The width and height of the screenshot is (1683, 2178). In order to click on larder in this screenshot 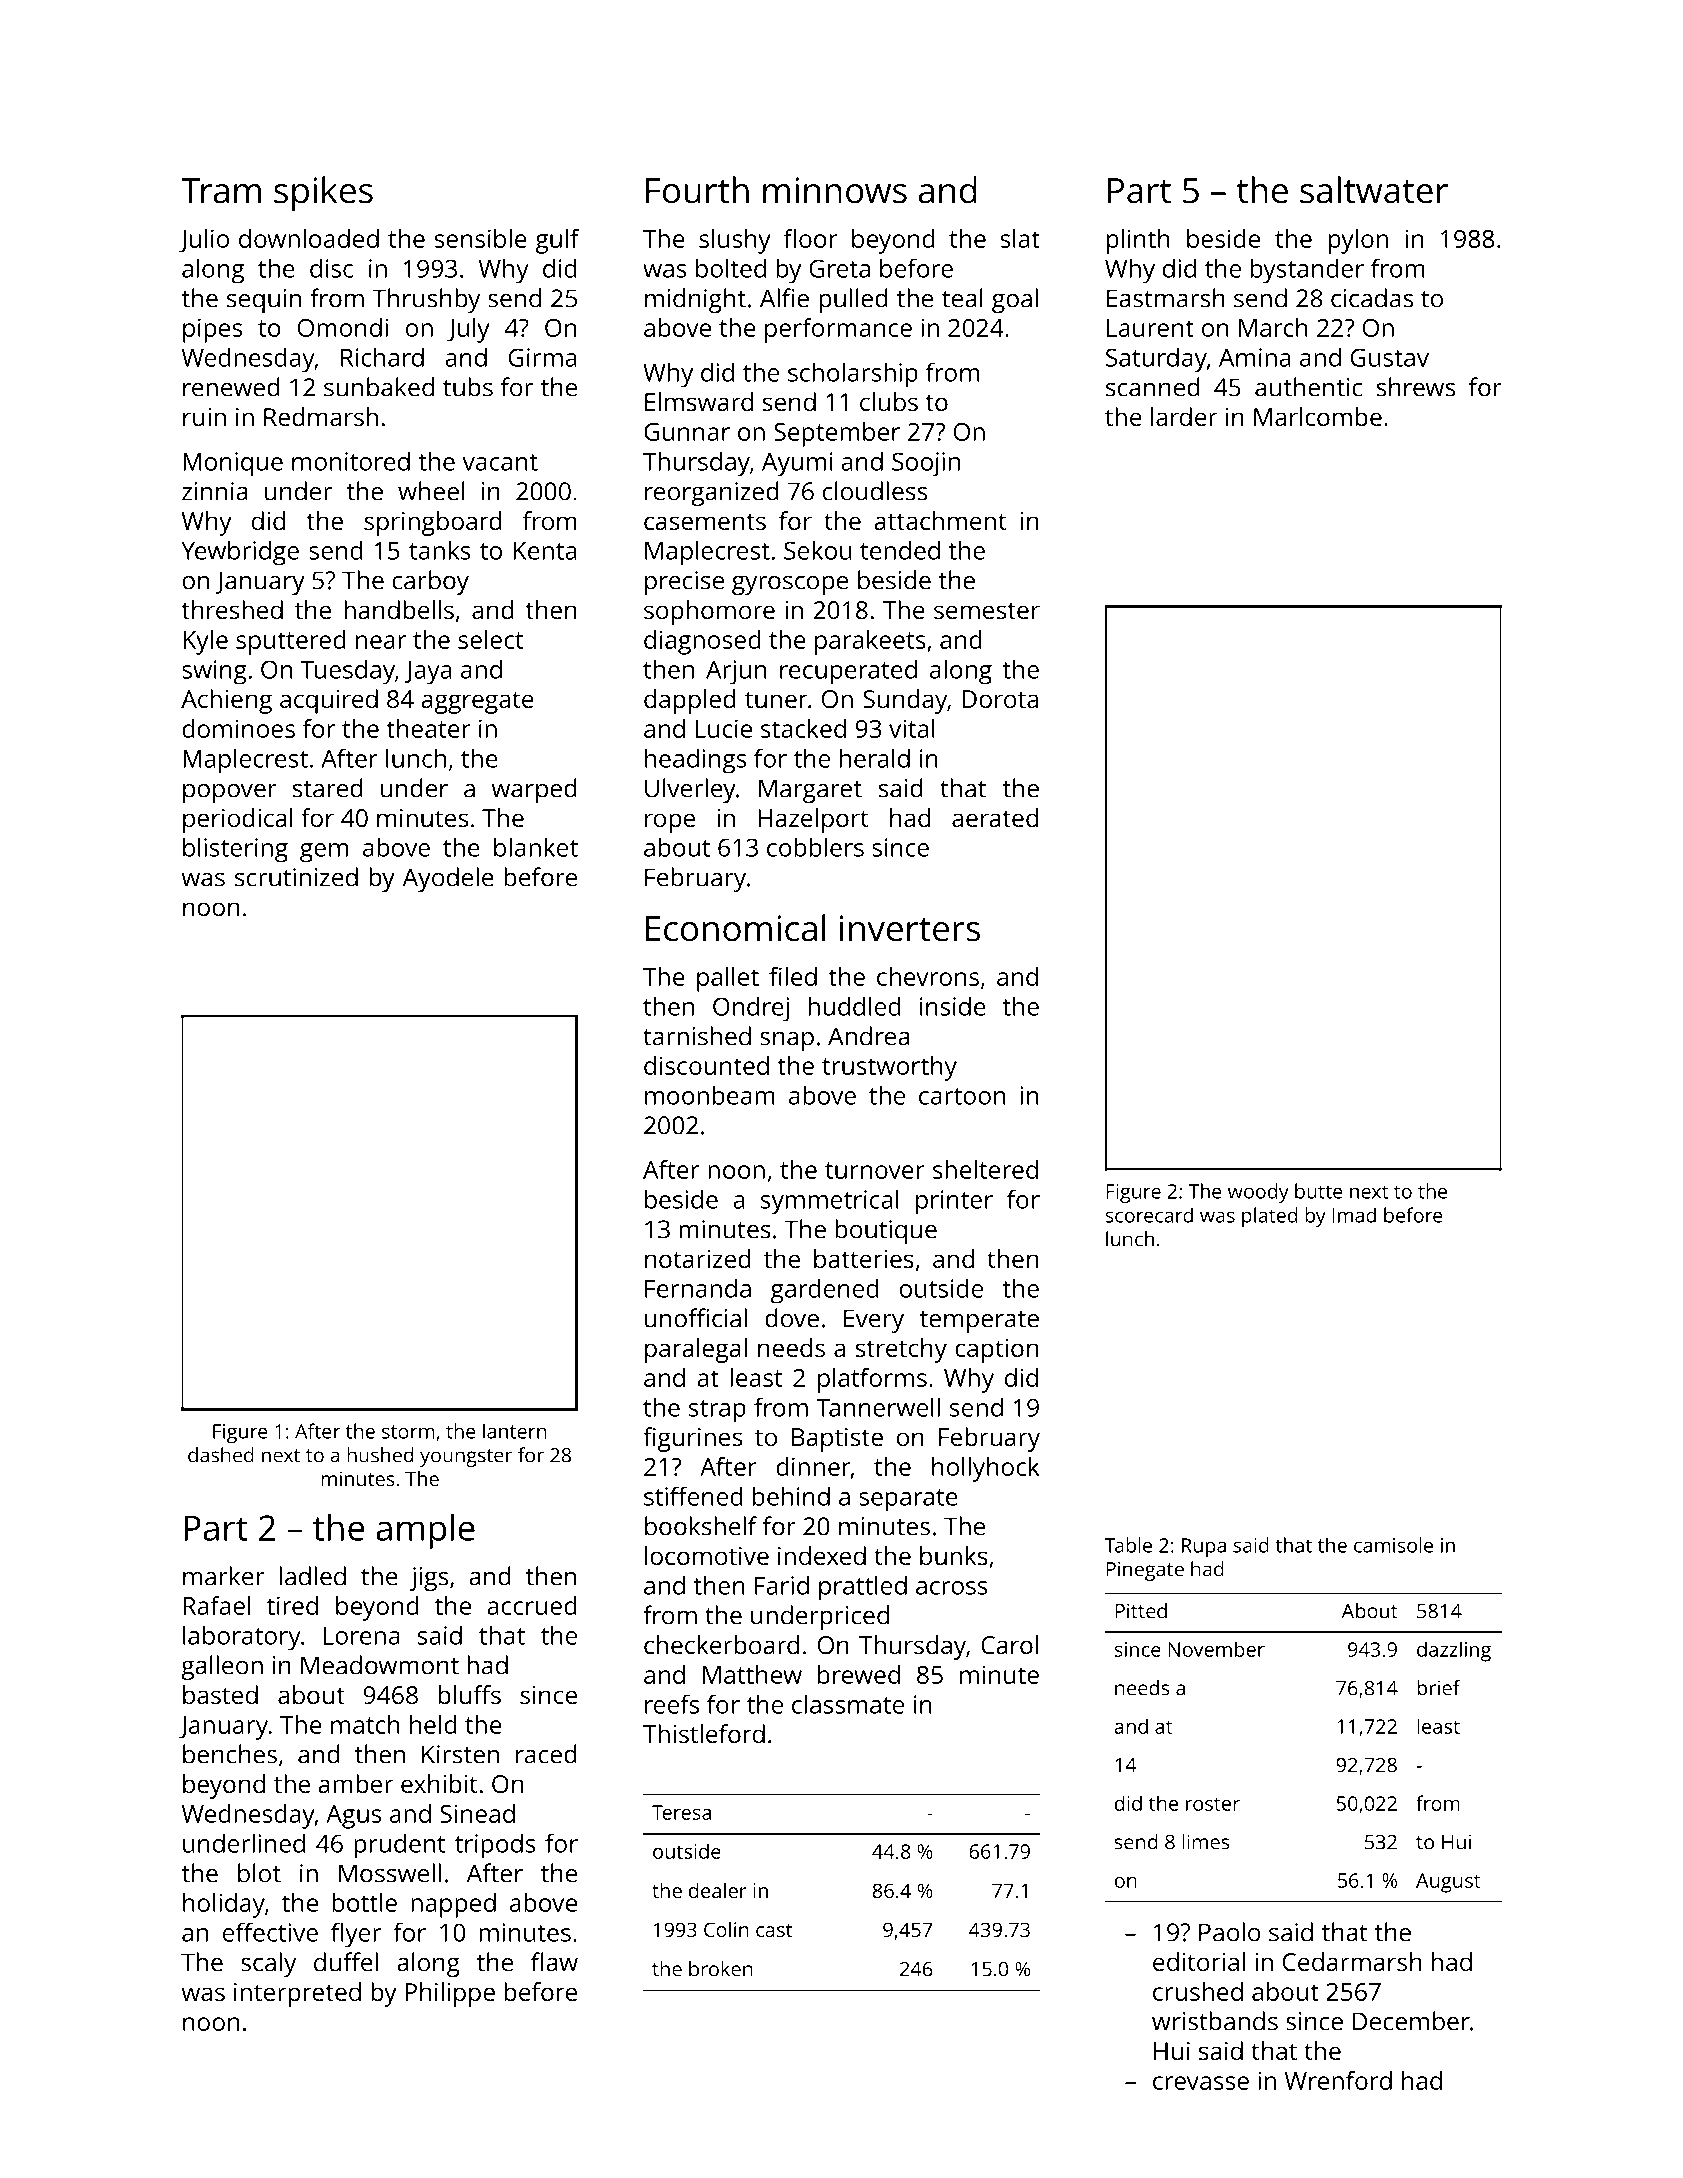, I will do `click(1184, 416)`.
